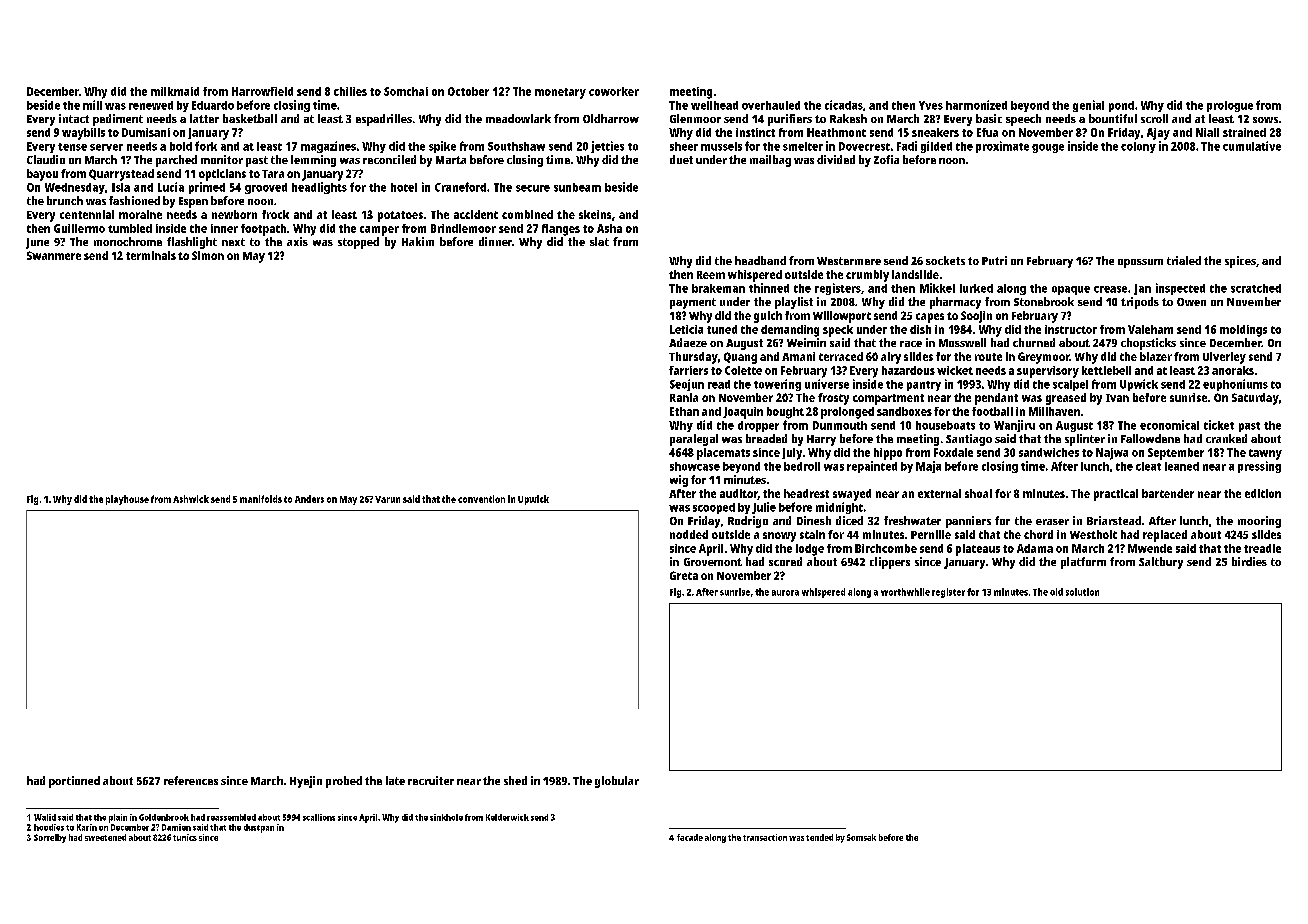 The image size is (1308, 924). Describe the element at coordinates (74, 782) in the page. I see `portioned` at that location.
